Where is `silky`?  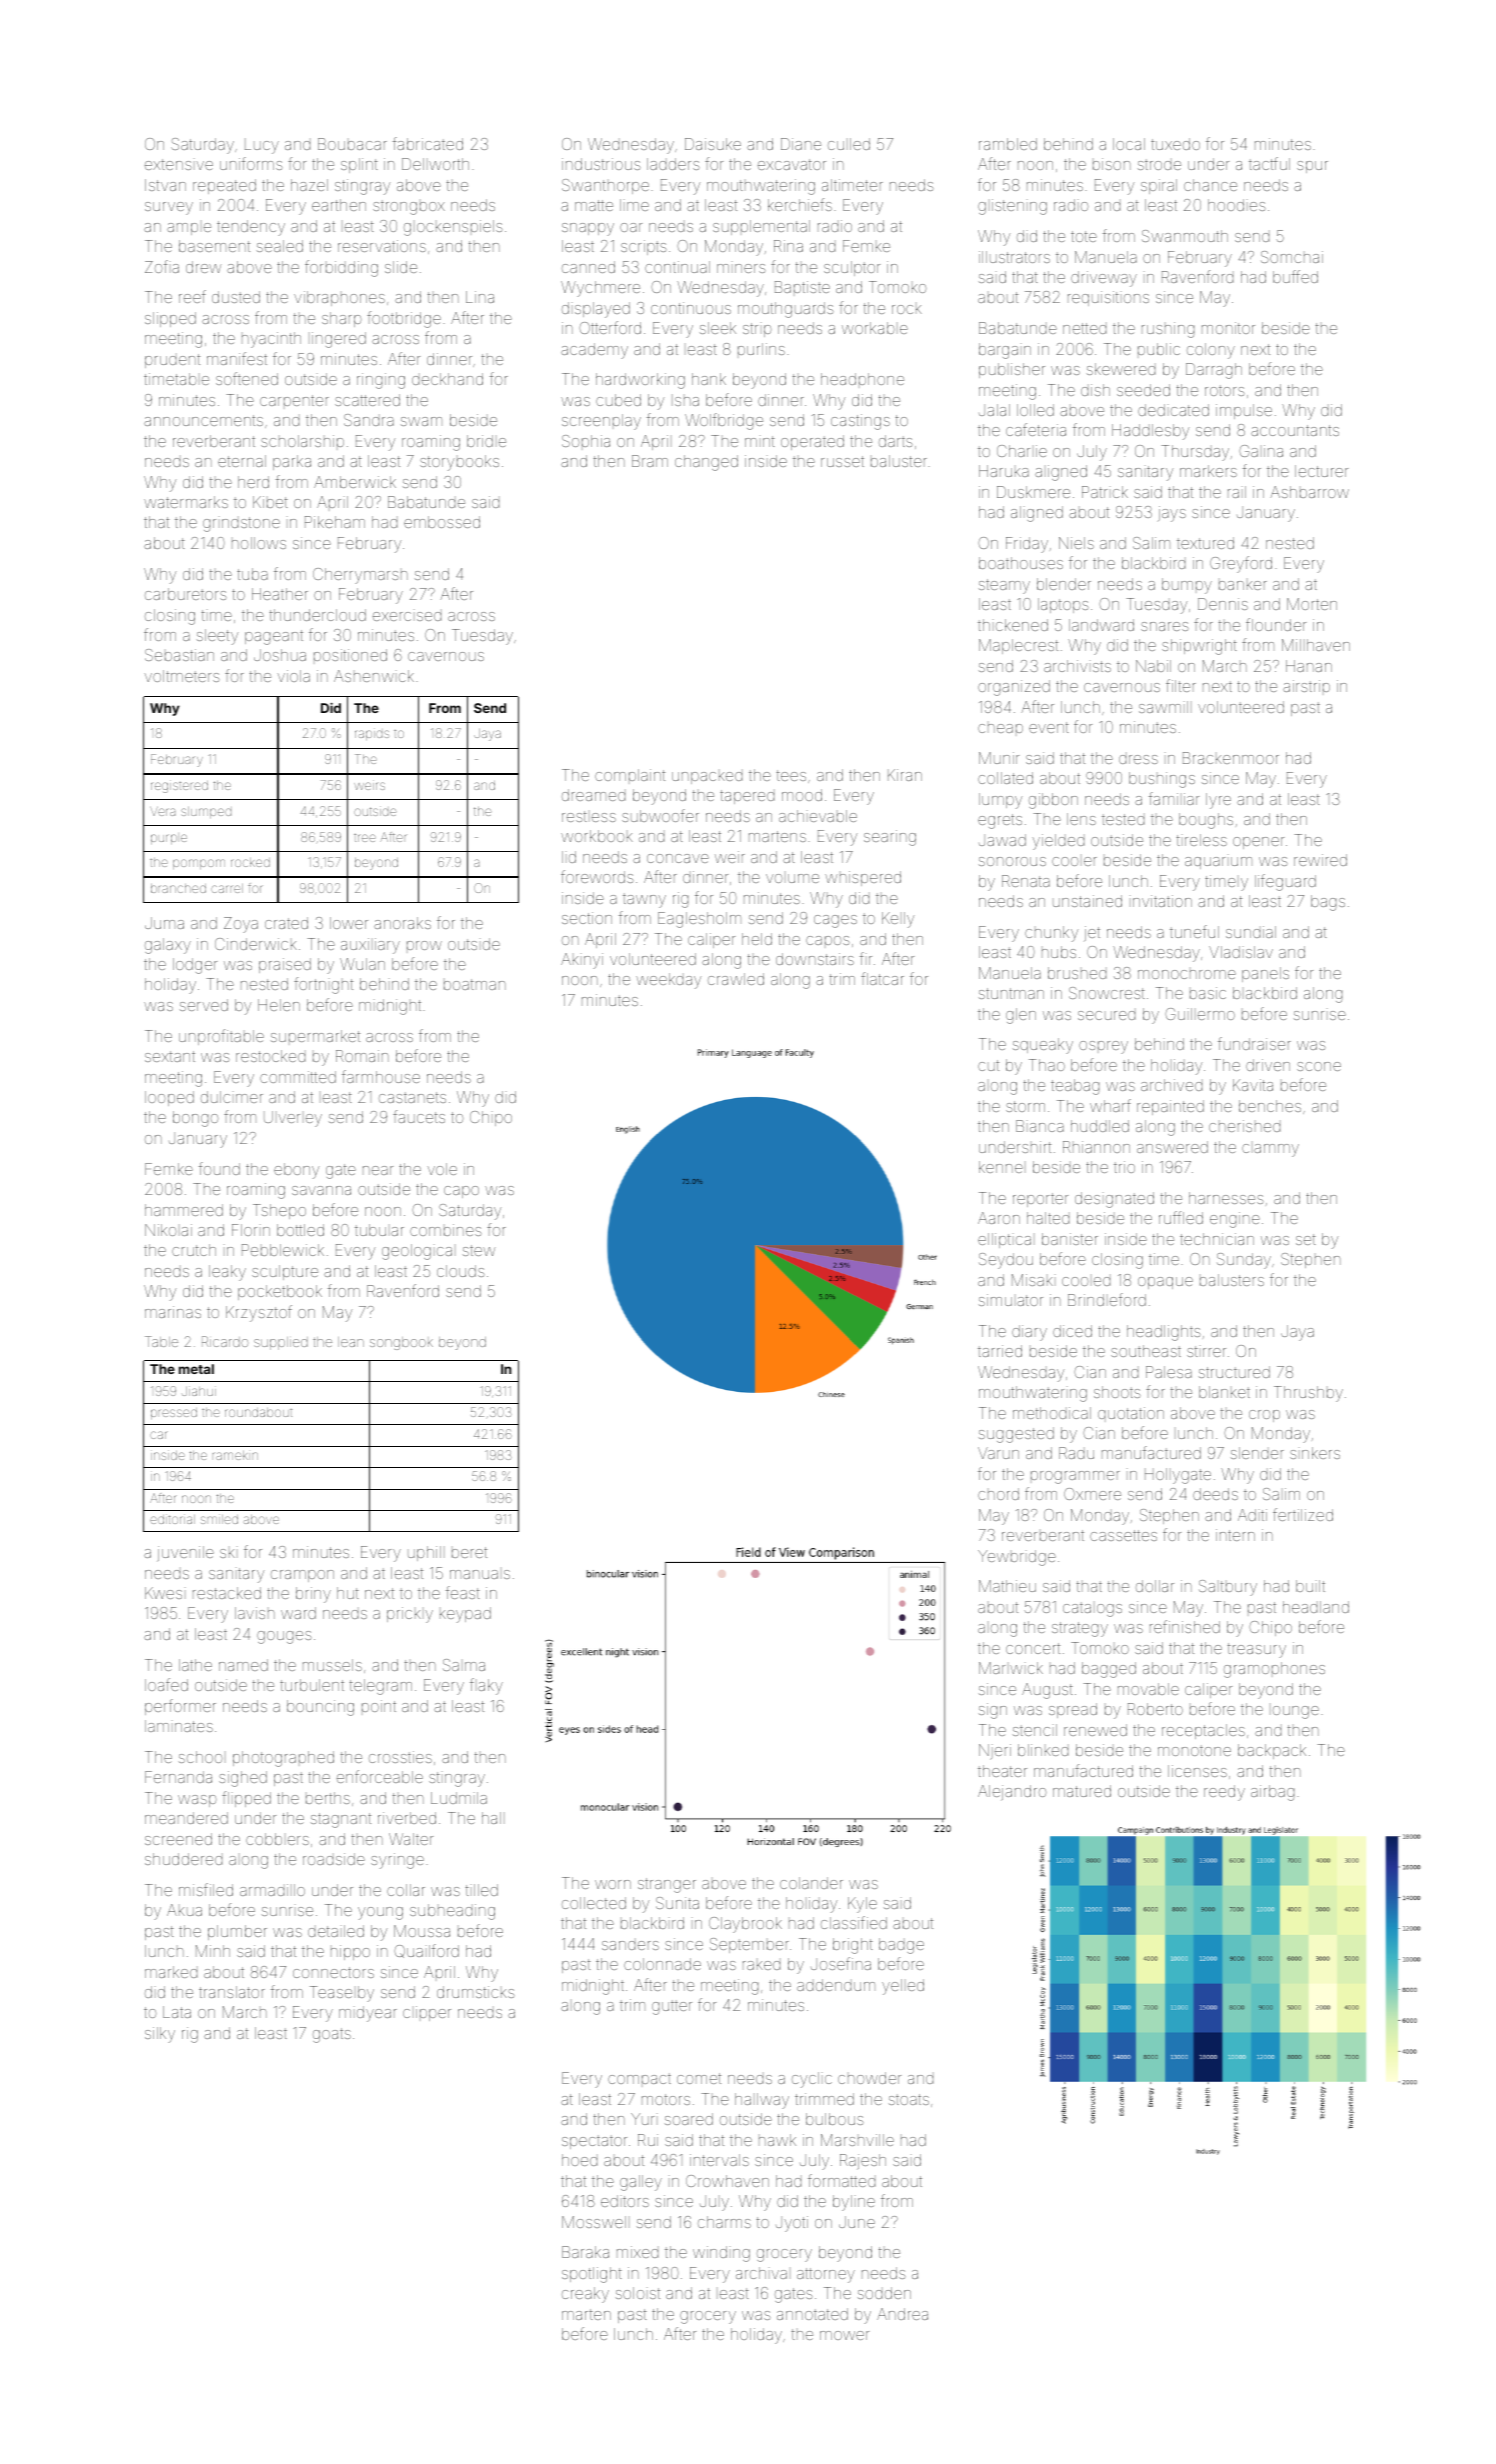
silky is located at coordinates (160, 2035).
